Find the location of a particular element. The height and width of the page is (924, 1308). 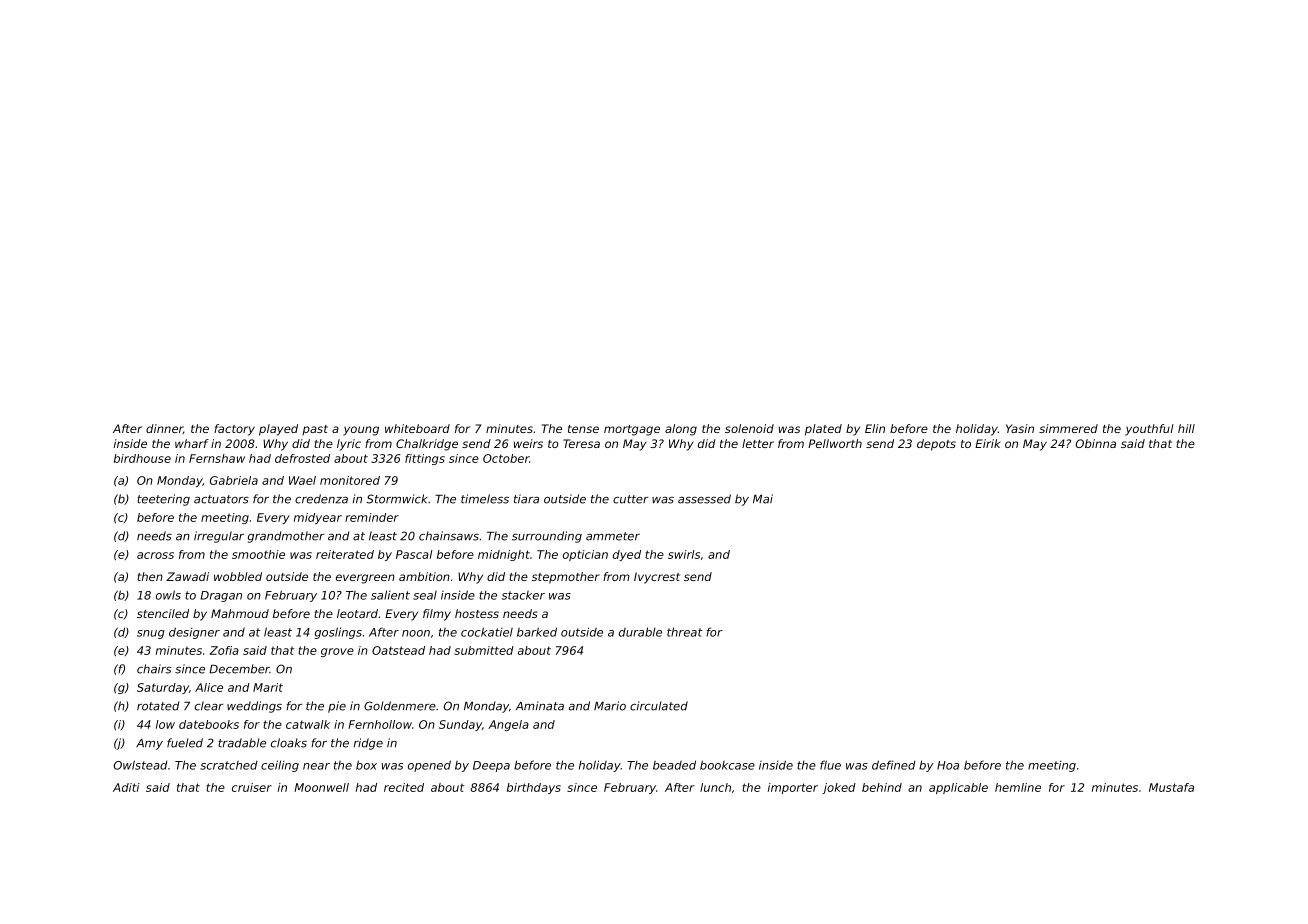

lunch is located at coordinates (715, 787).
